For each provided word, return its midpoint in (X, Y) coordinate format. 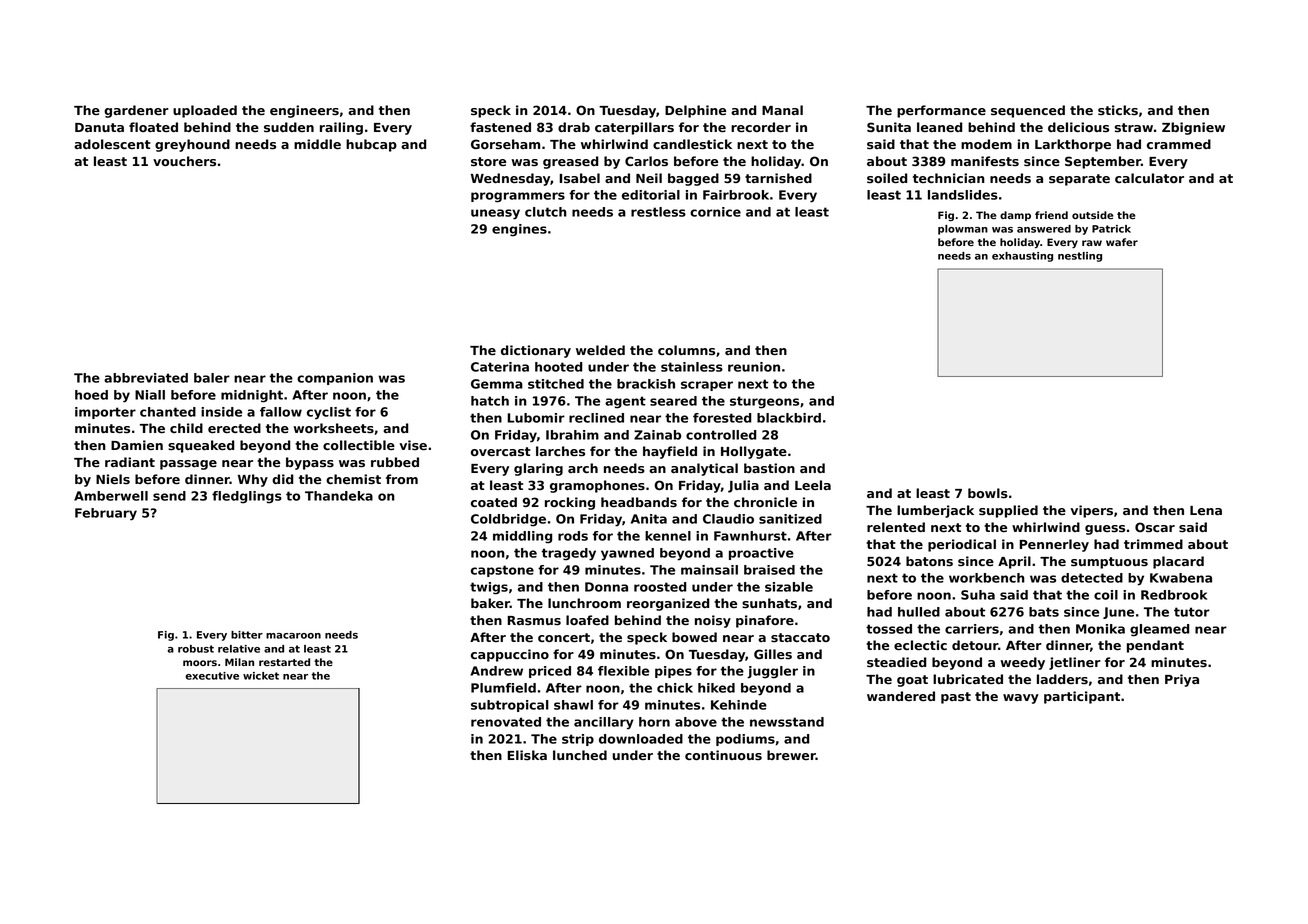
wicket (261, 676)
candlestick (692, 144)
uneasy (495, 214)
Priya (1182, 680)
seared (673, 401)
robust (196, 649)
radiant (130, 462)
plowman (963, 230)
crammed (1179, 144)
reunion (754, 367)
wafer (1122, 242)
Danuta (99, 127)
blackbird (789, 418)
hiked (716, 688)
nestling (1080, 257)
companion (335, 379)
